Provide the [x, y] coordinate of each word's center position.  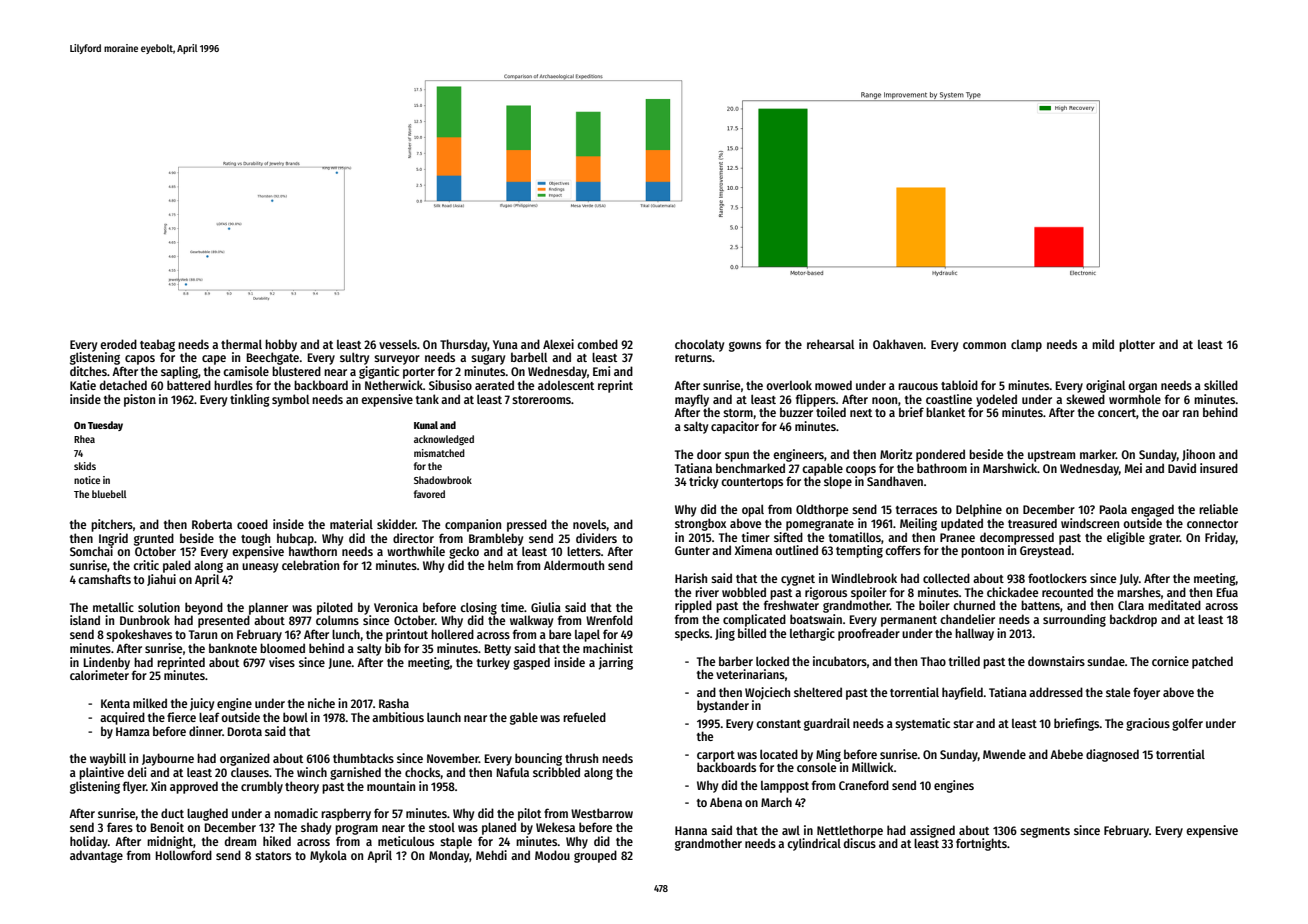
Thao [933, 661]
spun [737, 457]
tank [427, 399]
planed [499, 828]
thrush [581, 758]
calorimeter [99, 675]
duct [172, 813]
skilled [1221, 385]
